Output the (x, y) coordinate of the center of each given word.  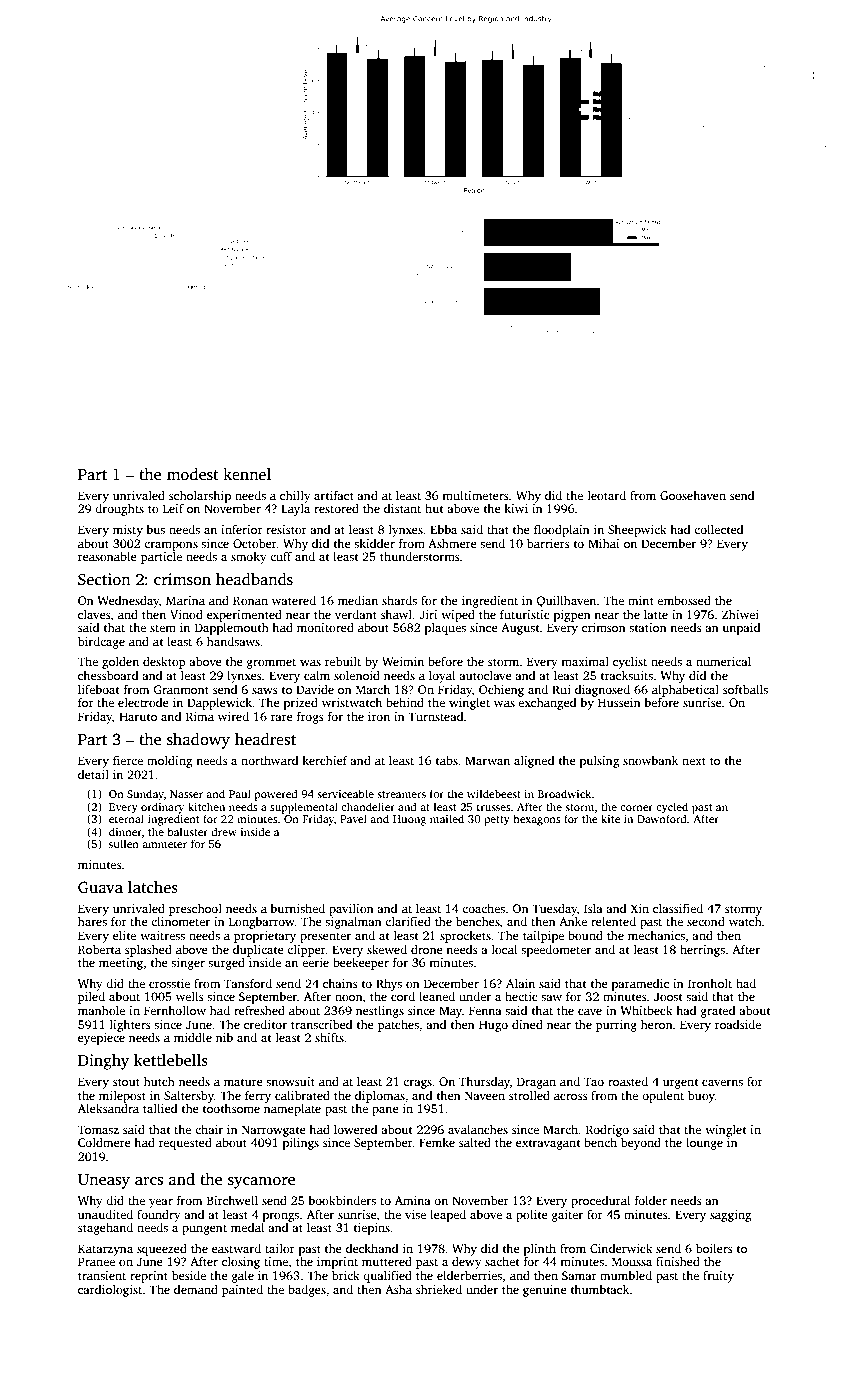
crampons (171, 546)
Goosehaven (693, 495)
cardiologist (110, 1291)
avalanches (478, 1129)
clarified (408, 921)
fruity (718, 1277)
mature (243, 1082)
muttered (387, 1261)
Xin (639, 908)
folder (651, 1200)
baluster (188, 831)
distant (402, 508)
